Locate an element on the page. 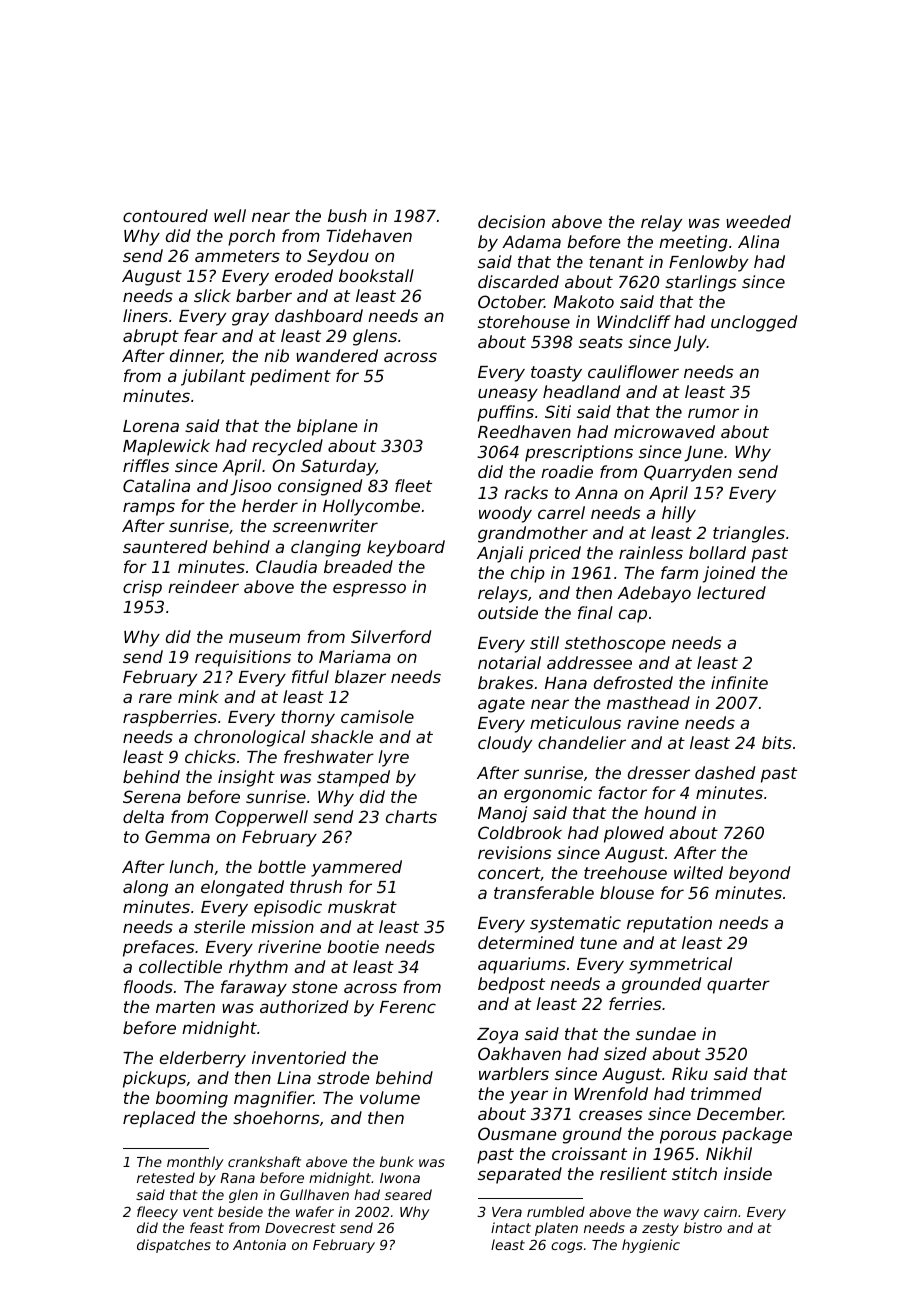 This document has width=924, height=1308. contoured is located at coordinates (165, 215).
